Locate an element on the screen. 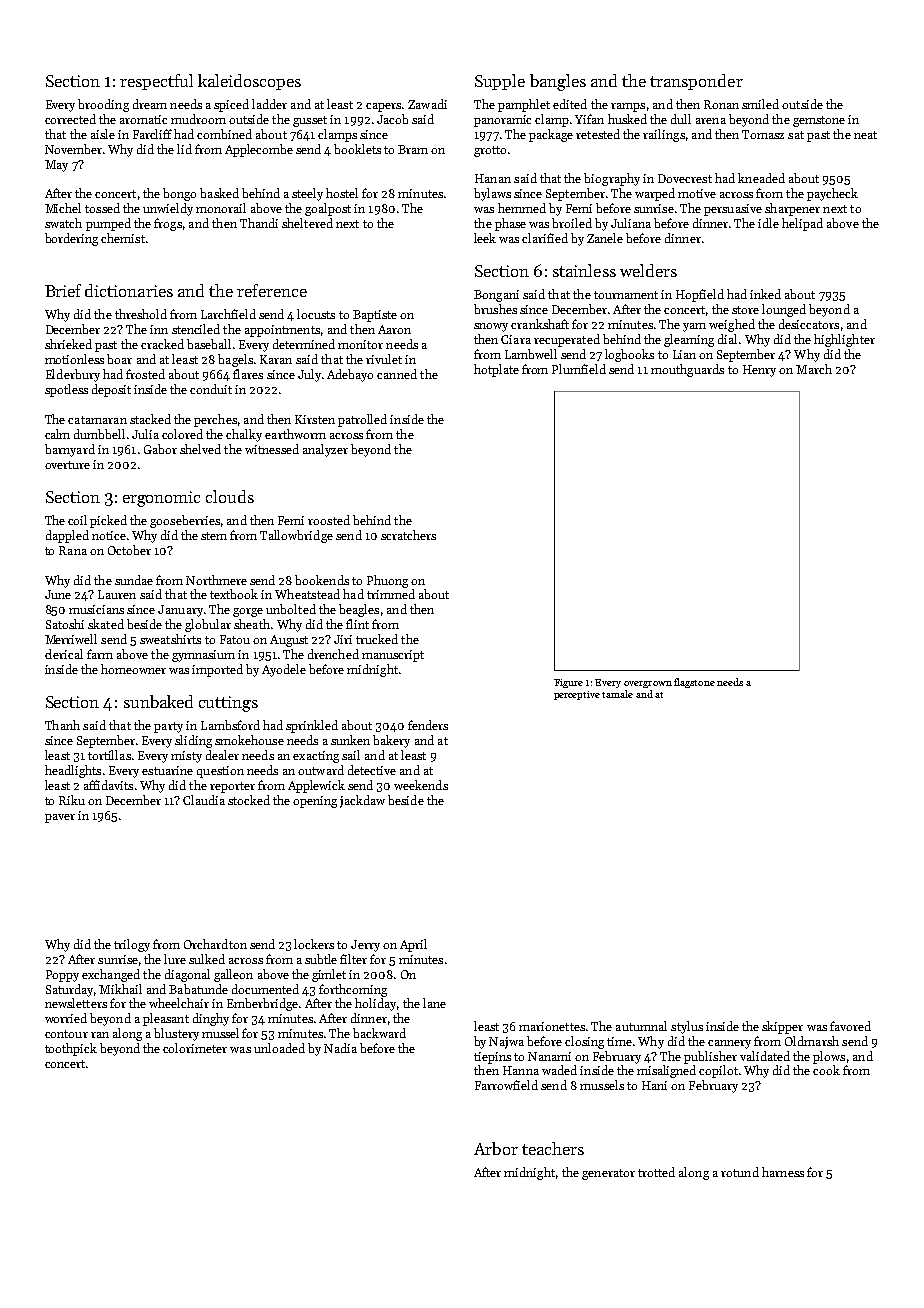  helipad is located at coordinates (802, 224).
